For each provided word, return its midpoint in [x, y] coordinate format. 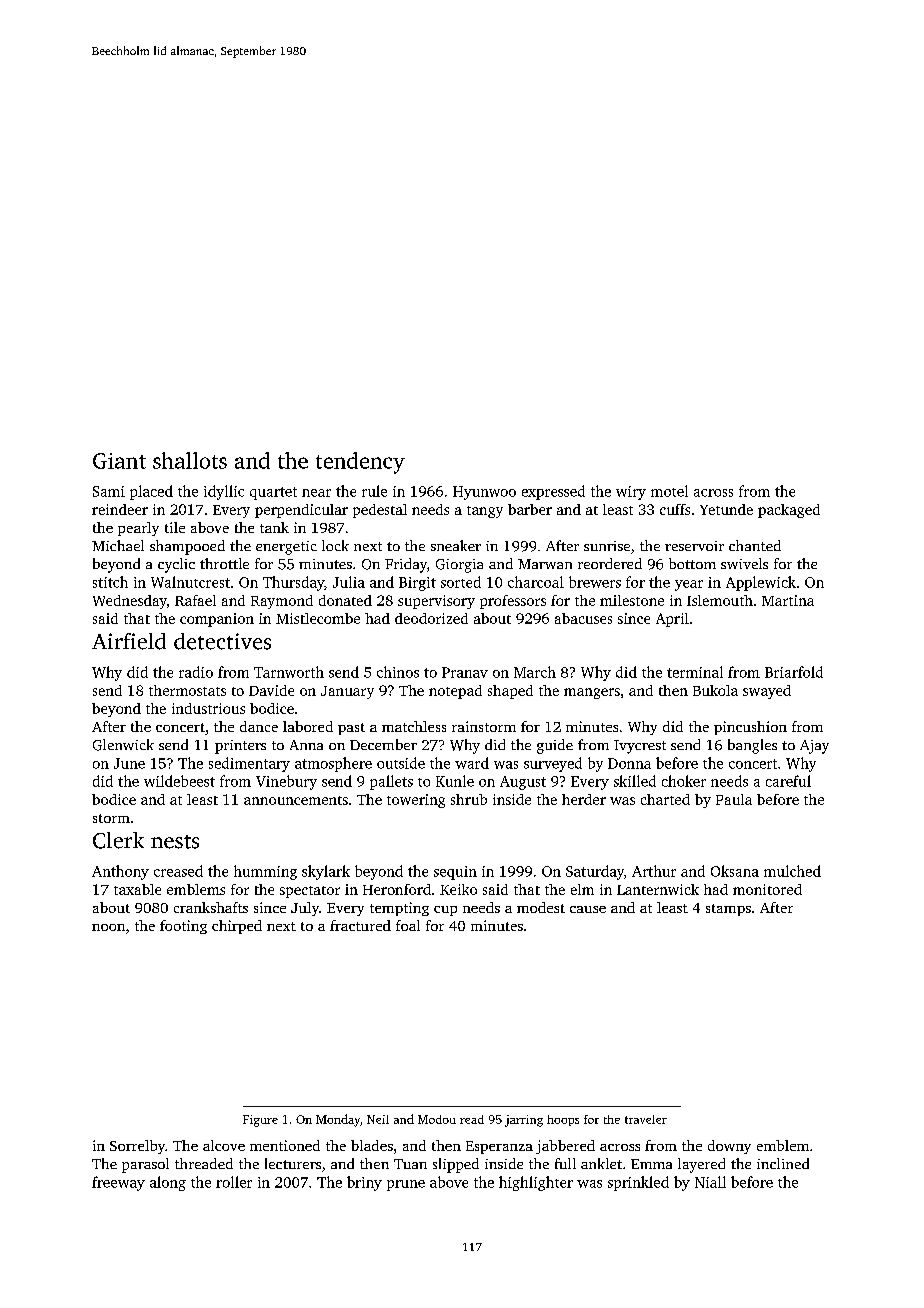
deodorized [431, 618]
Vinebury [286, 782]
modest [541, 907]
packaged [789, 511]
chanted [755, 545]
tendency [360, 463]
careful [788, 781]
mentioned [285, 1145]
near [316, 493]
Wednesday [130, 602]
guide [555, 746]
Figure [260, 1121]
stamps [728, 910]
